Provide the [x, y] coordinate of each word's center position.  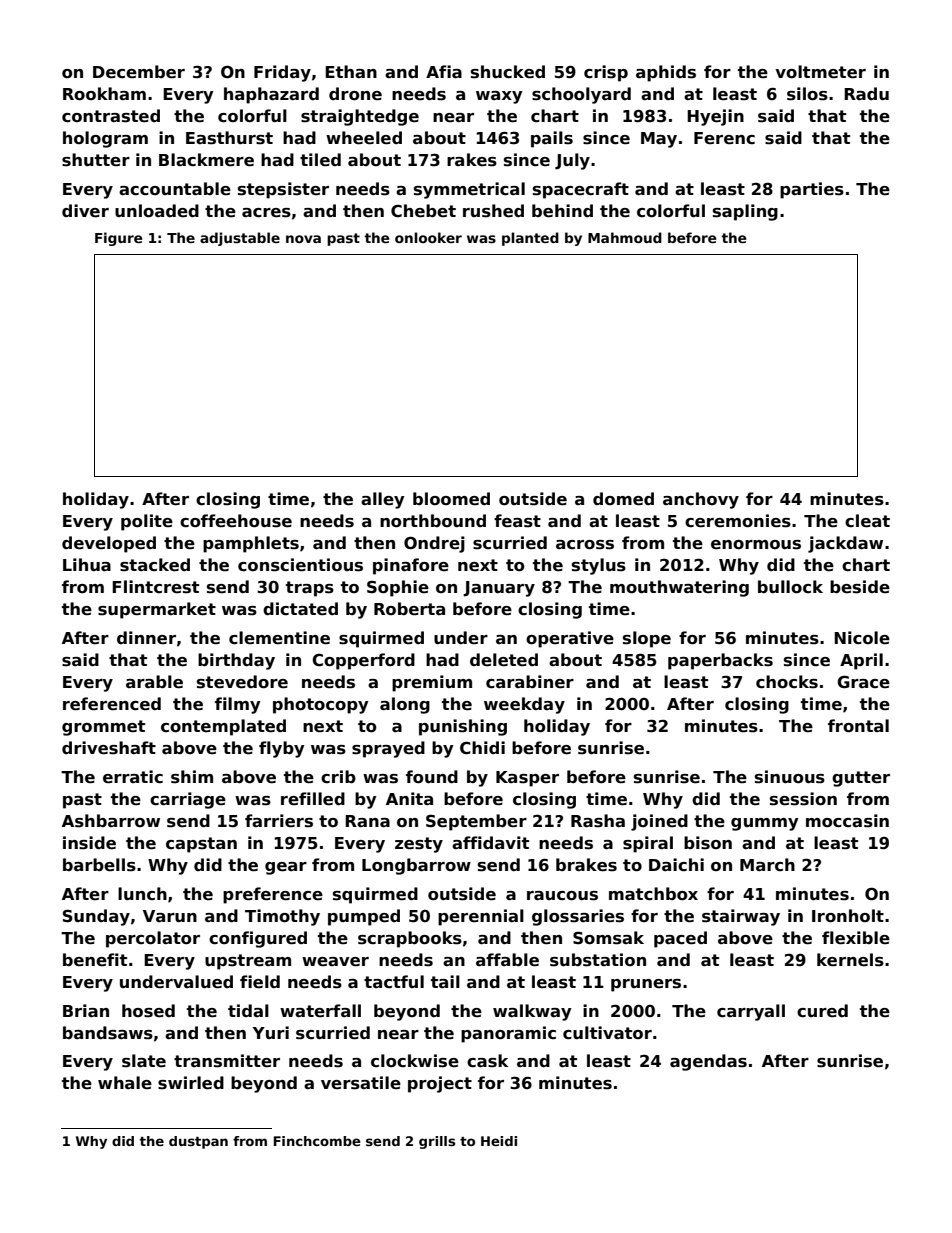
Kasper [527, 779]
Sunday [96, 917]
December [139, 72]
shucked [508, 72]
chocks [787, 682]
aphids [666, 73]
